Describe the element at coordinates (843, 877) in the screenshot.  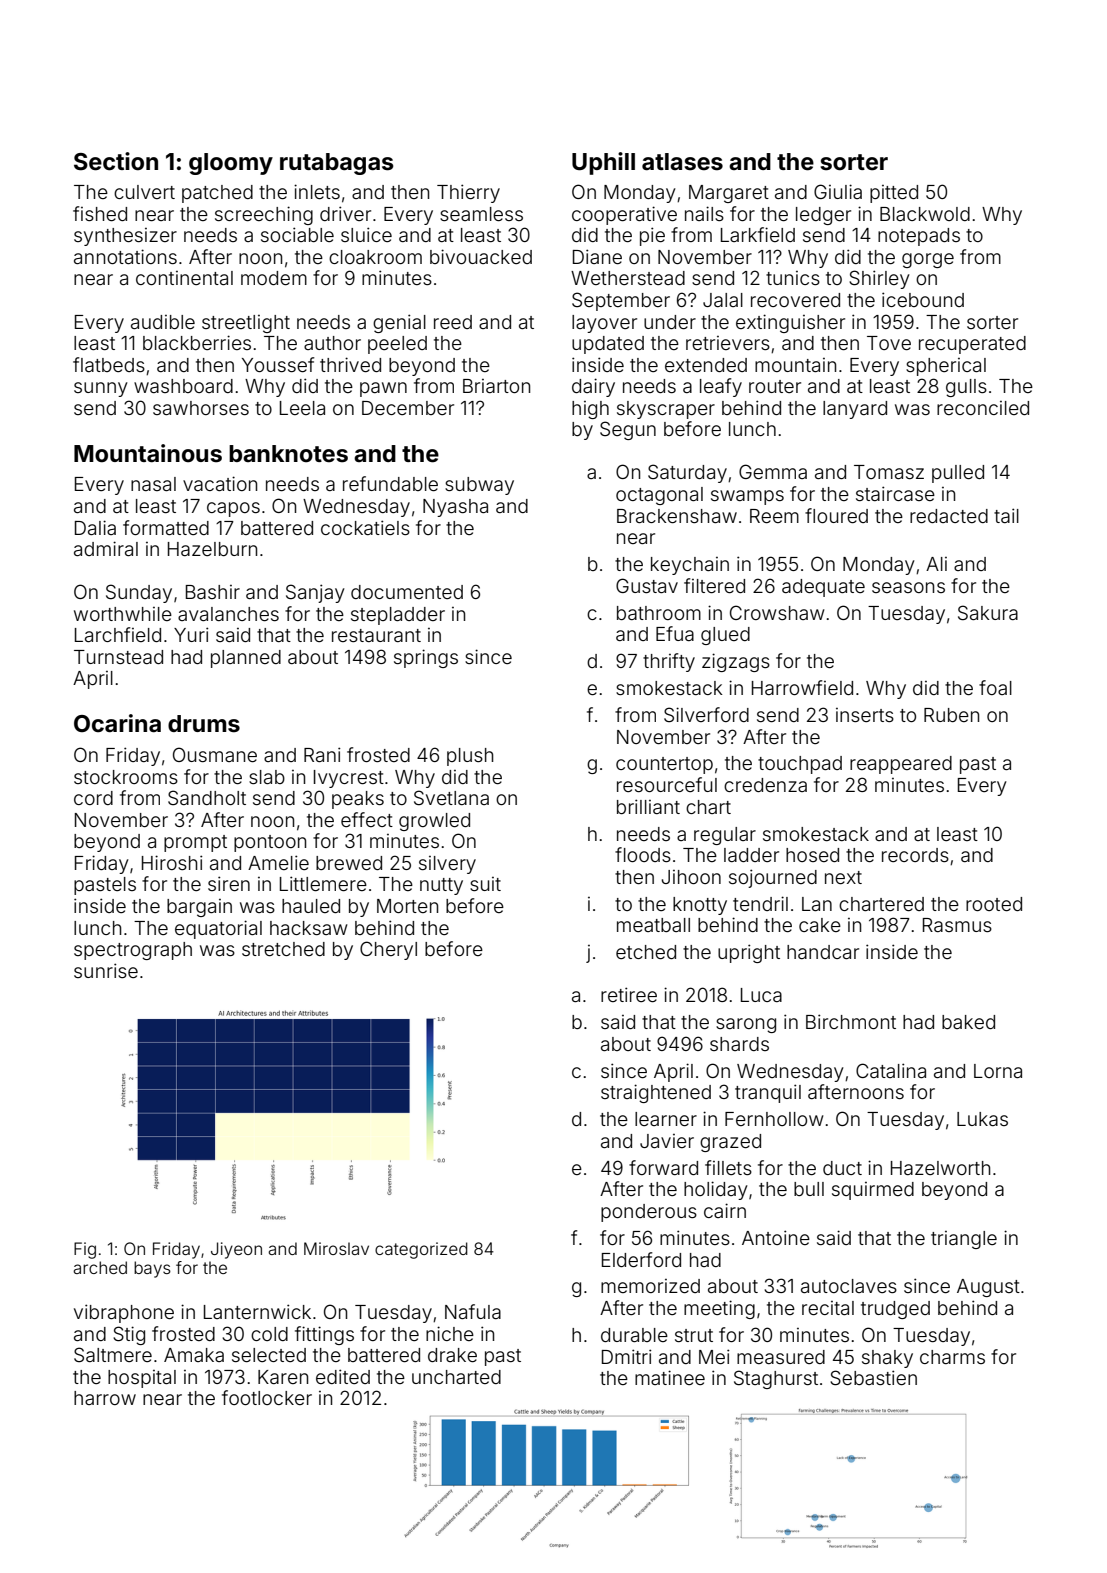
I see `next` at that location.
